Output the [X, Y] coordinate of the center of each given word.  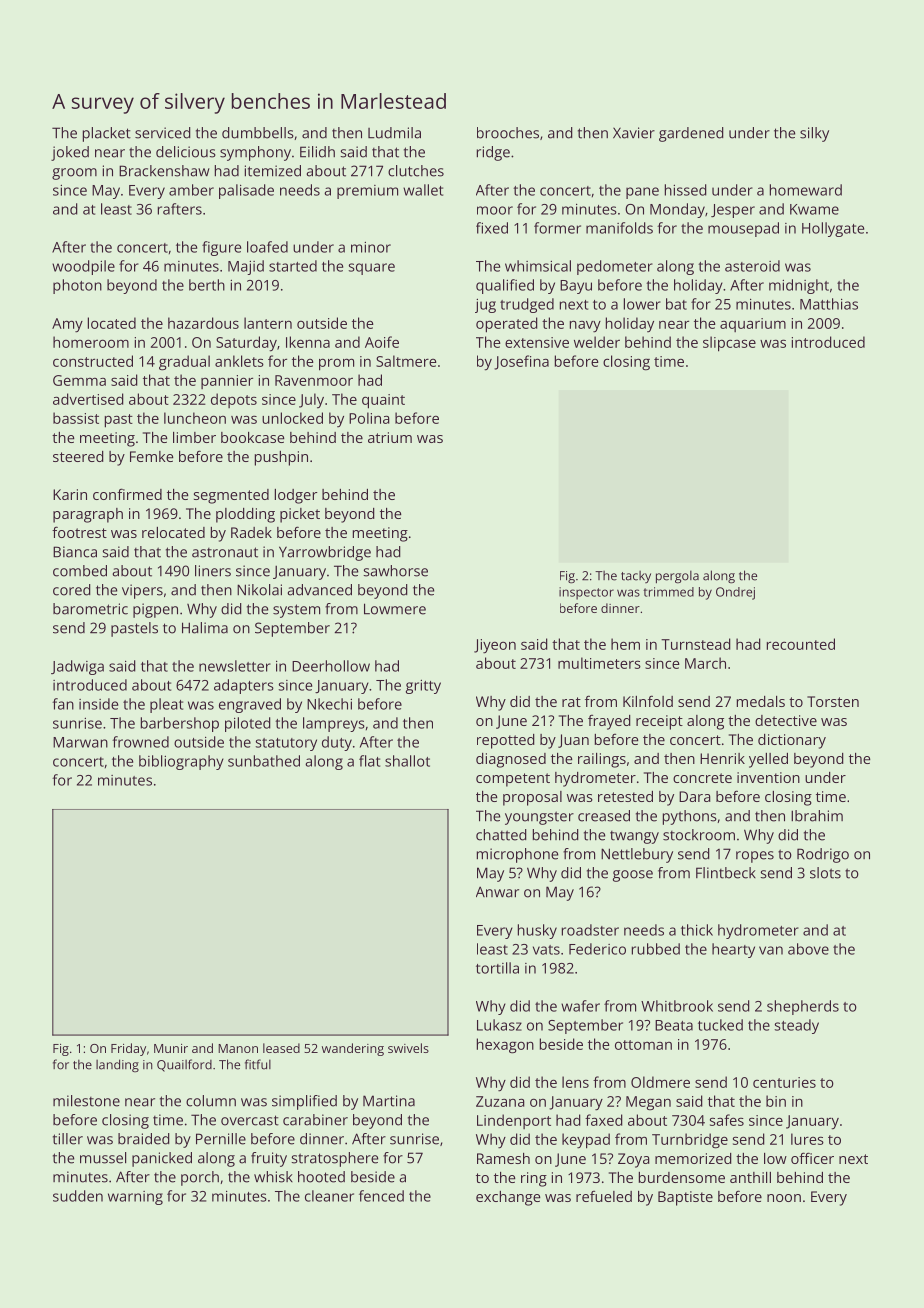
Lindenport [514, 1121]
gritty [423, 687]
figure [221, 248]
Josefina [521, 362]
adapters [244, 686]
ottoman [643, 1045]
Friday [128, 1049]
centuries [784, 1082]
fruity [269, 1159]
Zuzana [500, 1101]
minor [371, 247]
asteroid [752, 266]
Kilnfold [648, 701]
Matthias [829, 304]
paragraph [88, 515]
